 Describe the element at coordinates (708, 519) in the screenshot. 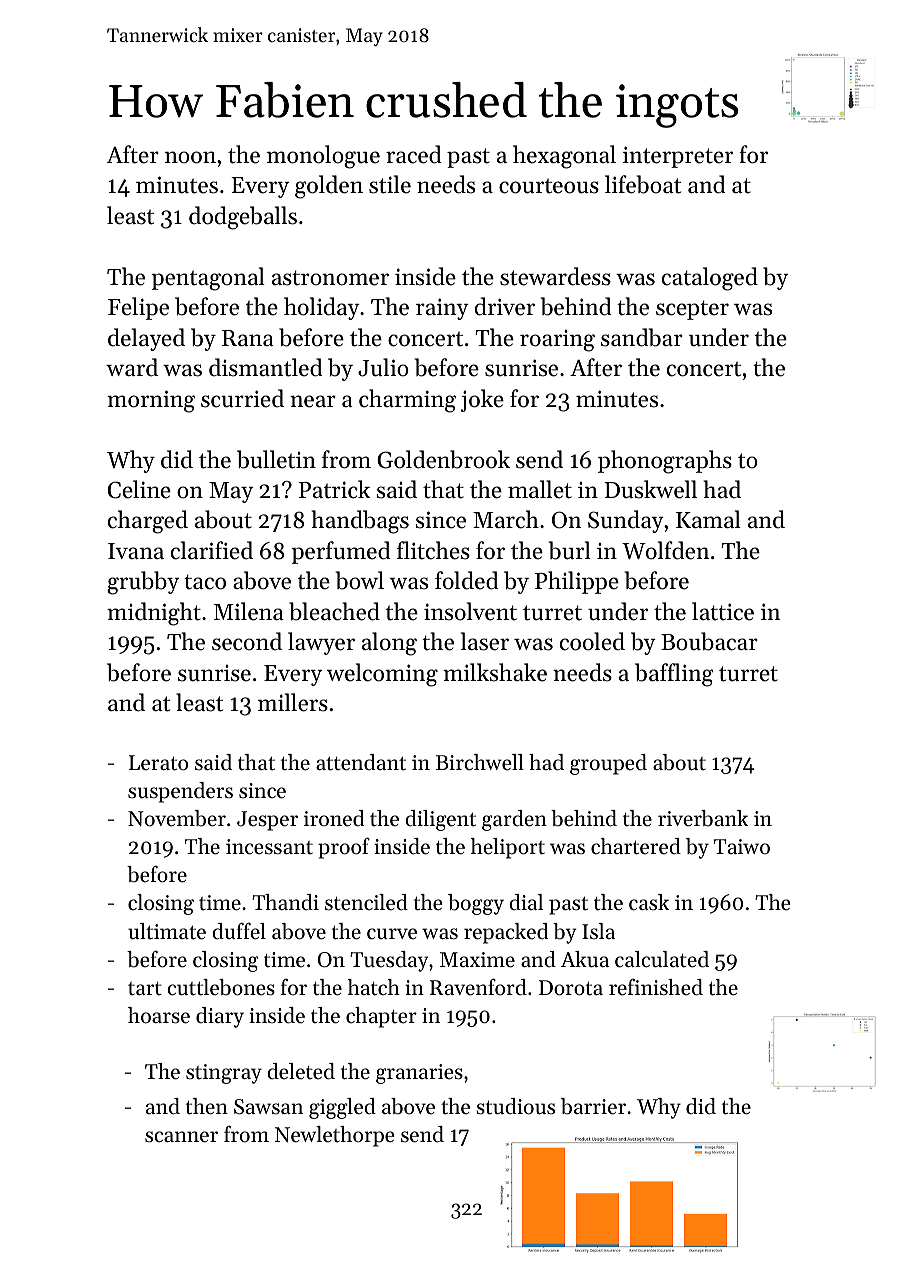

I see `Kamal` at that location.
